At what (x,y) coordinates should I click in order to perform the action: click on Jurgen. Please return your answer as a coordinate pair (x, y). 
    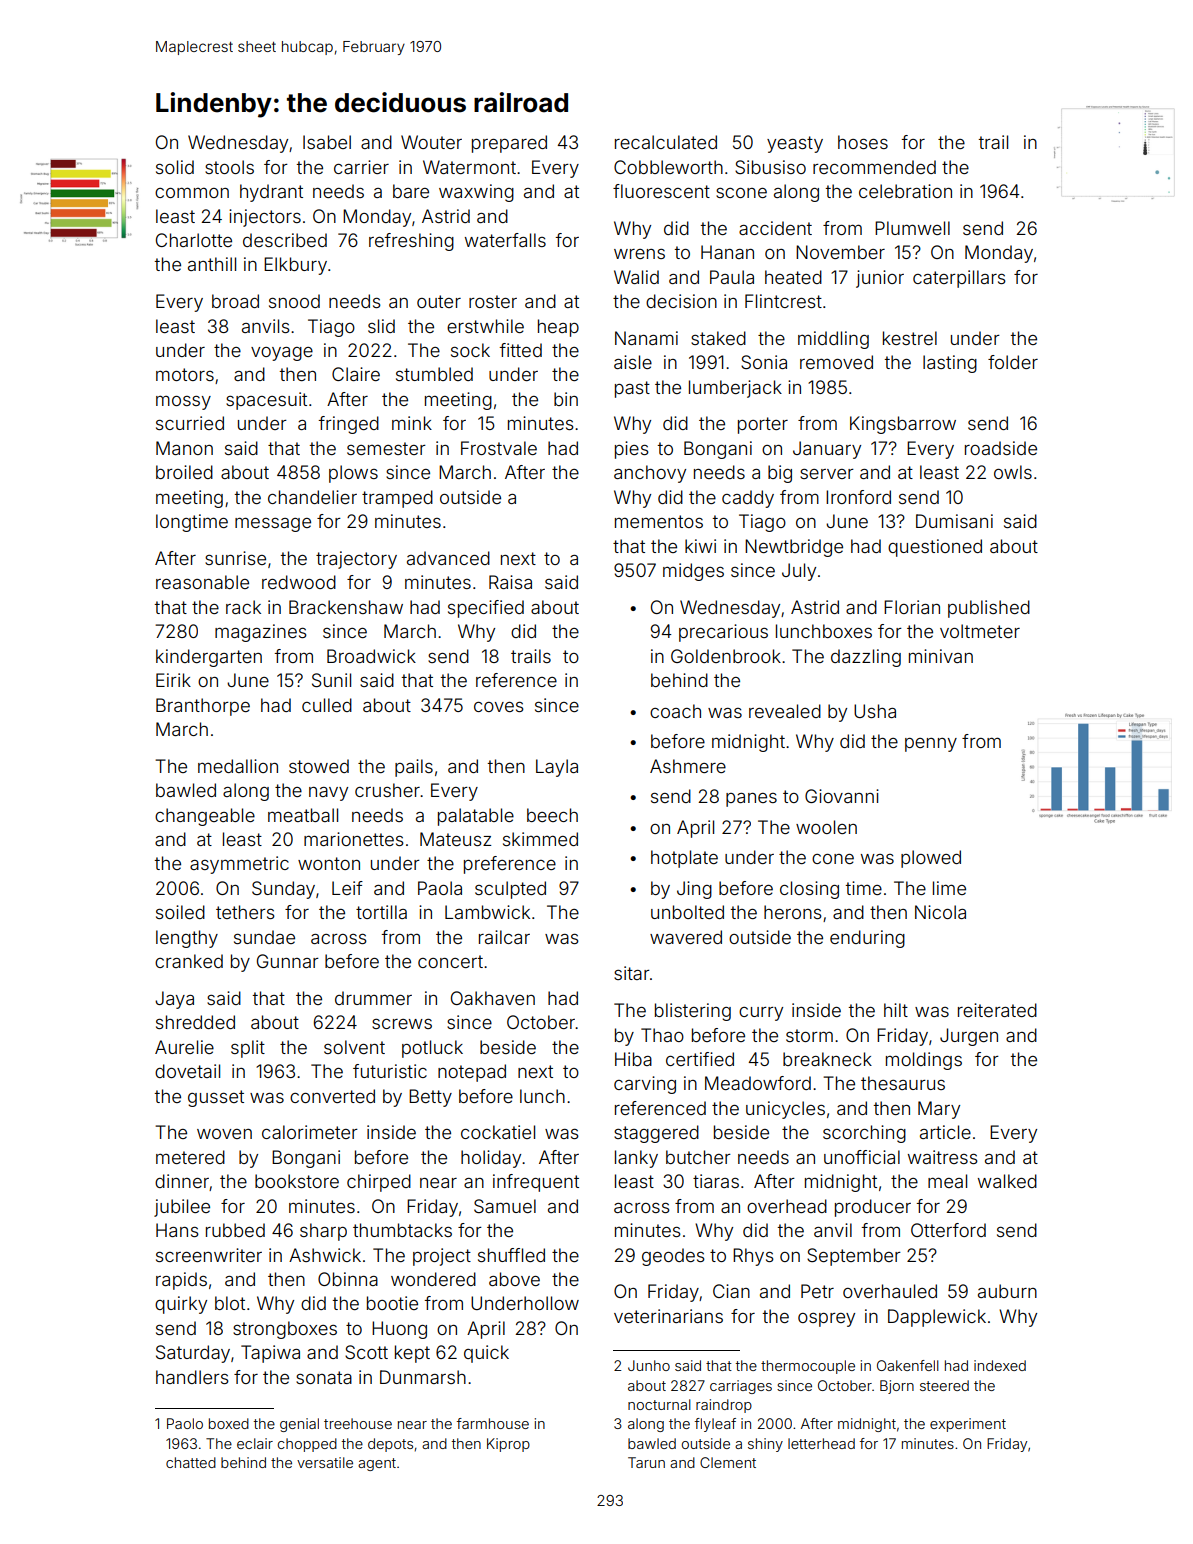
    Looking at the image, I should click on (969, 1037).
